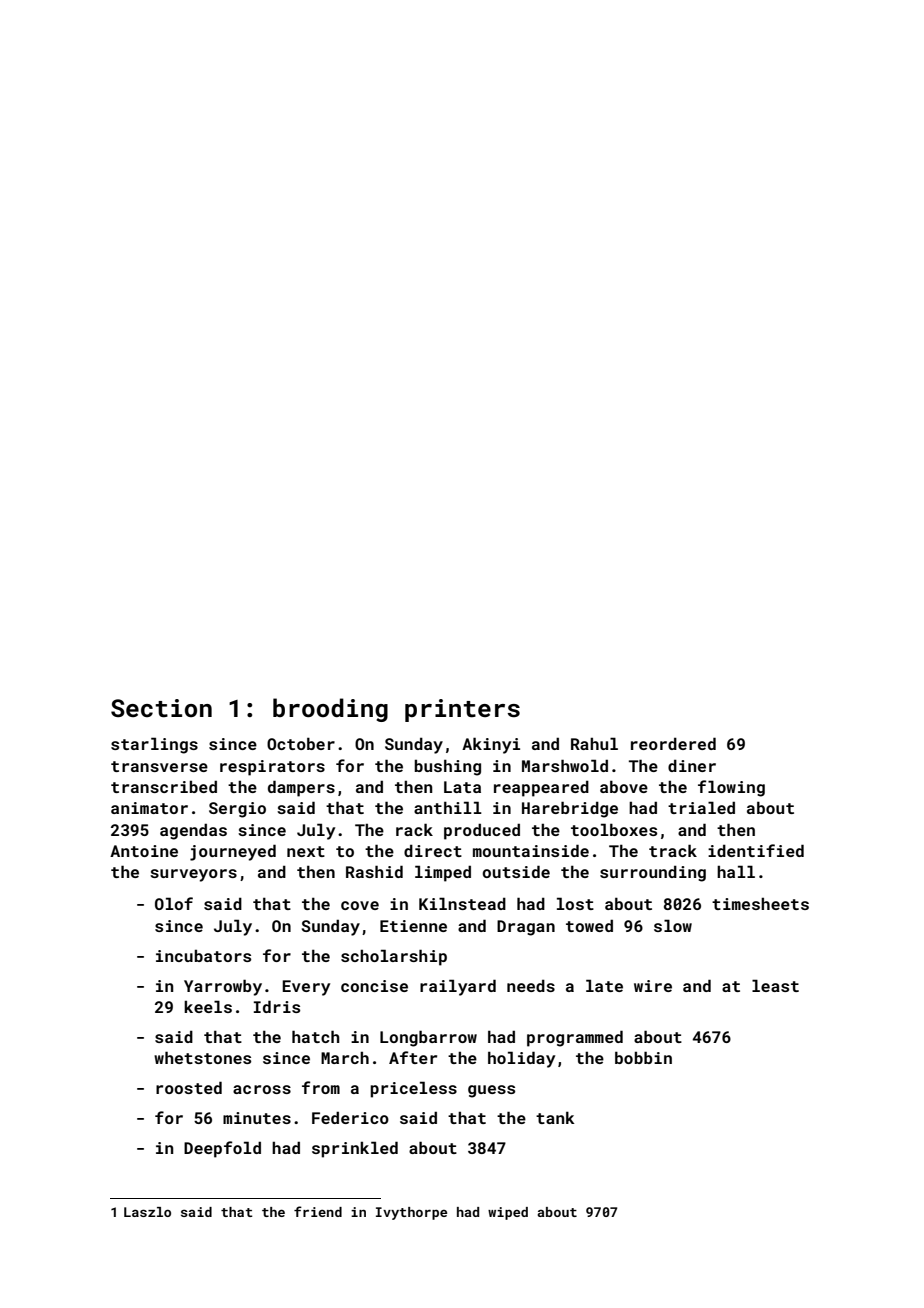 This screenshot has width=924, height=1308. I want to click on Olof, so click(174, 903).
